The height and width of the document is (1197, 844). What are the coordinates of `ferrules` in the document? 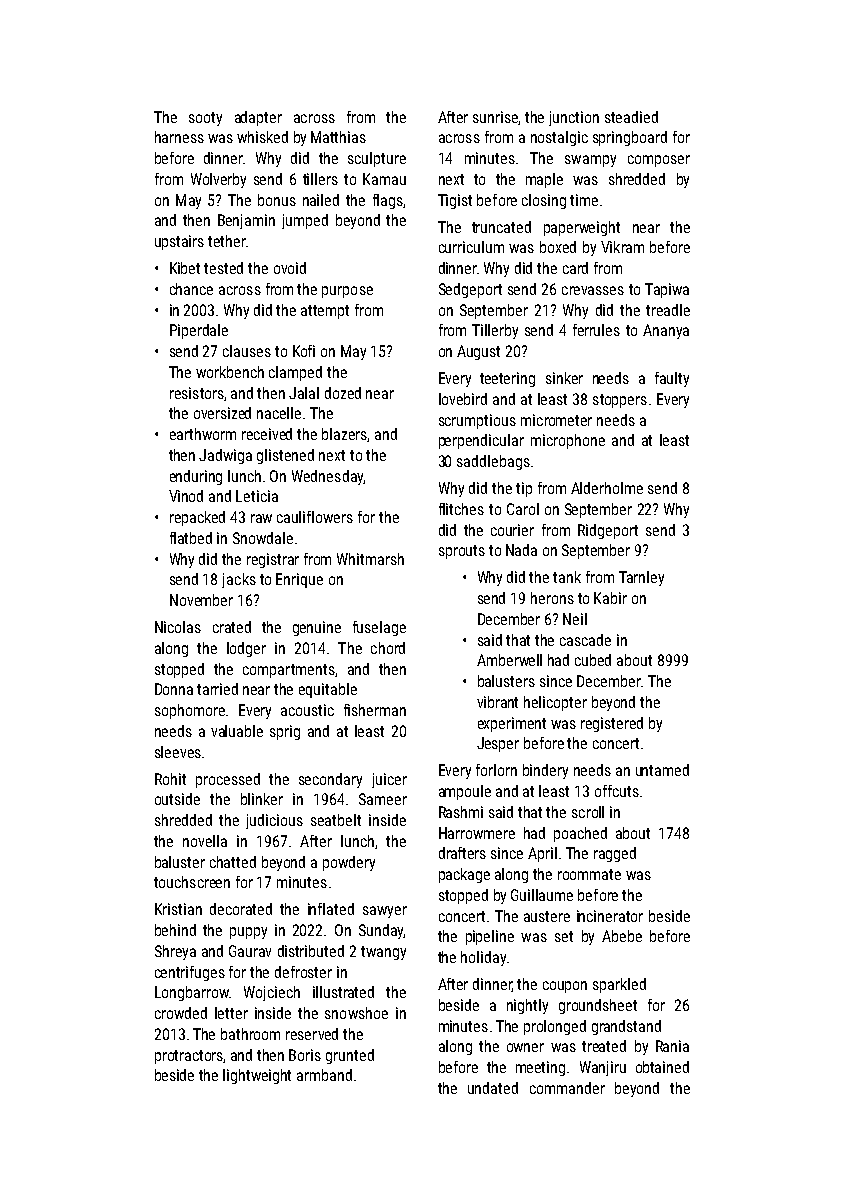 It's located at (596, 330).
